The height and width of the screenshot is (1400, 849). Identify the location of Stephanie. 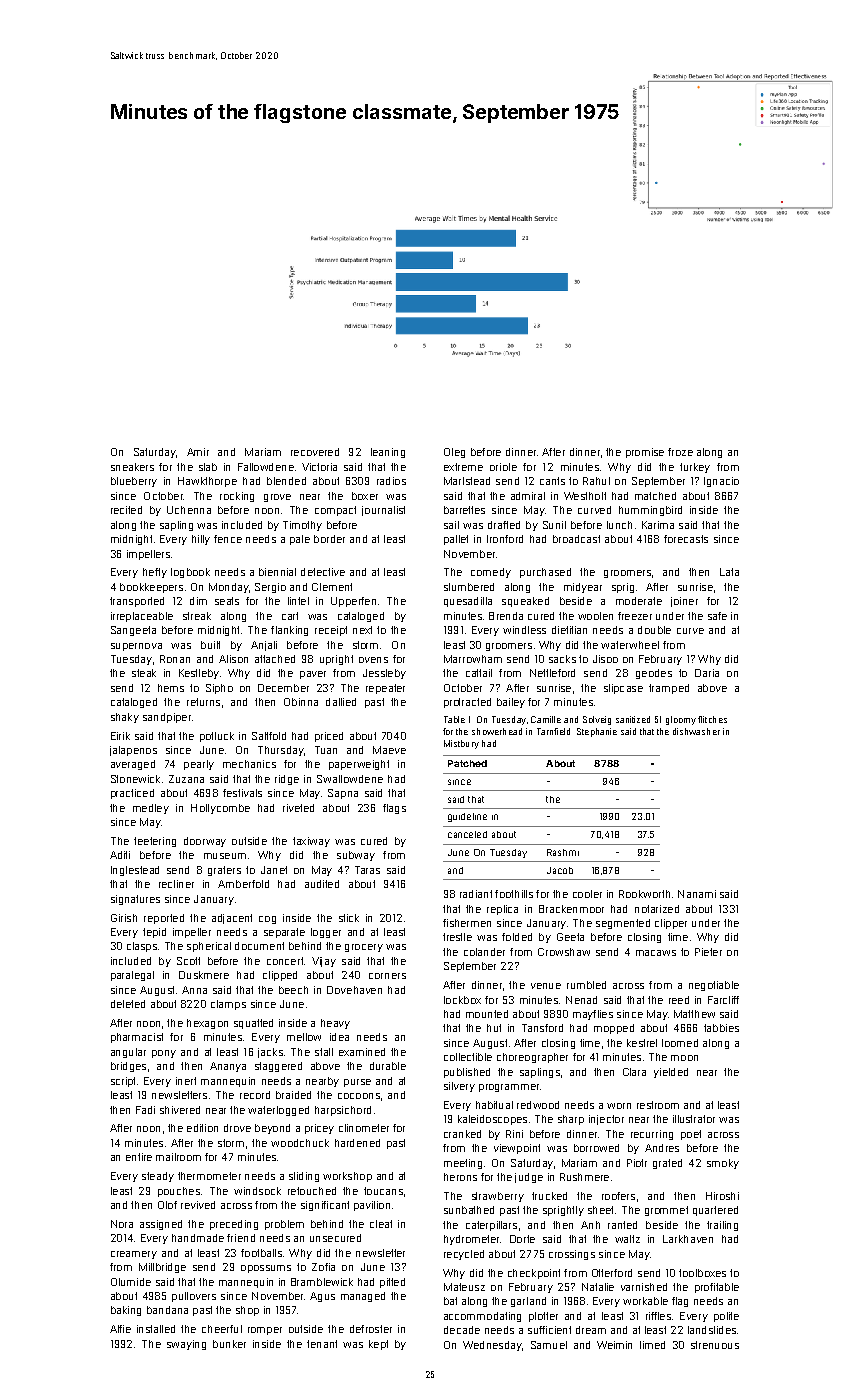
(597, 732).
